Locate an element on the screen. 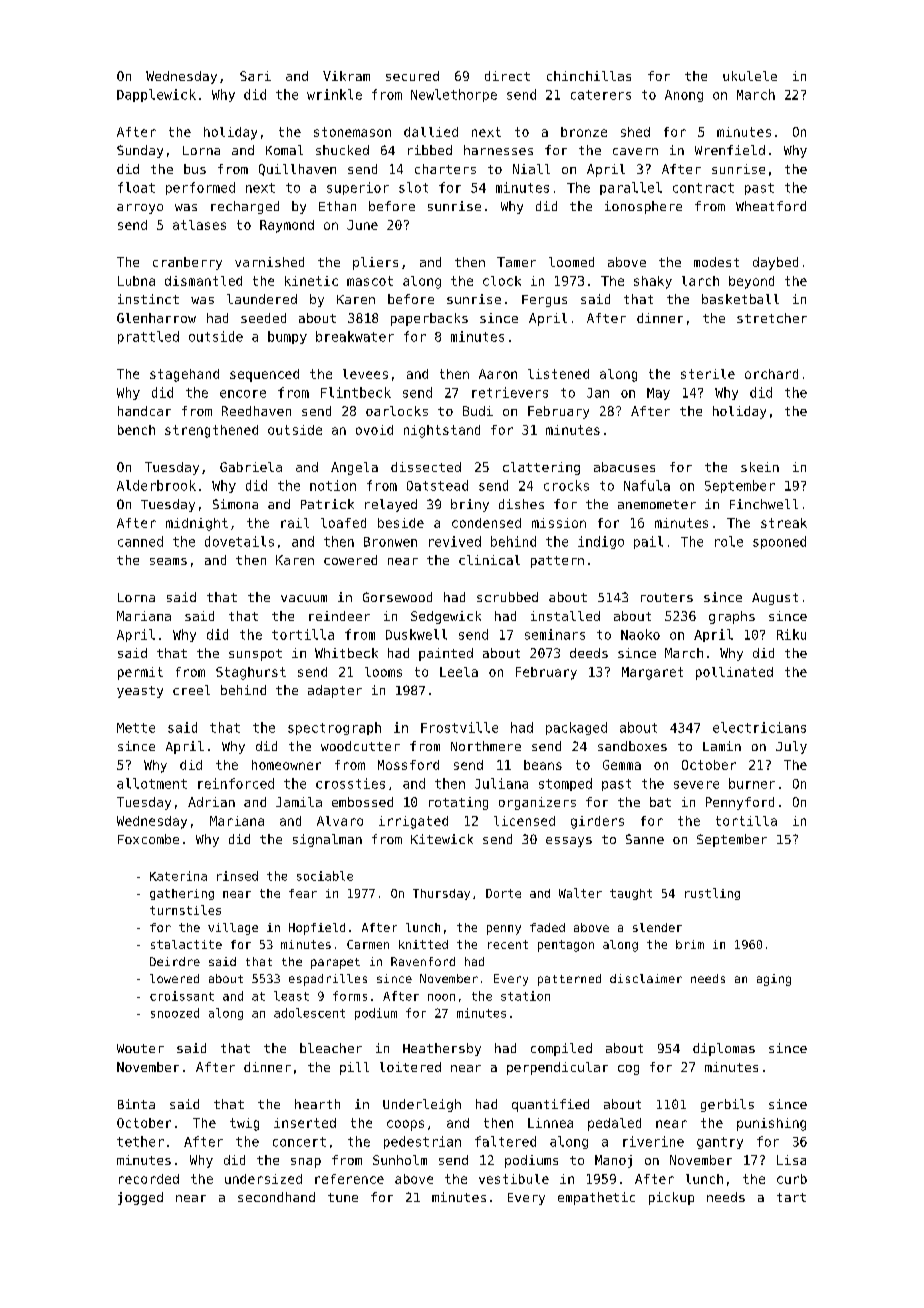  ovoid is located at coordinates (374, 430).
